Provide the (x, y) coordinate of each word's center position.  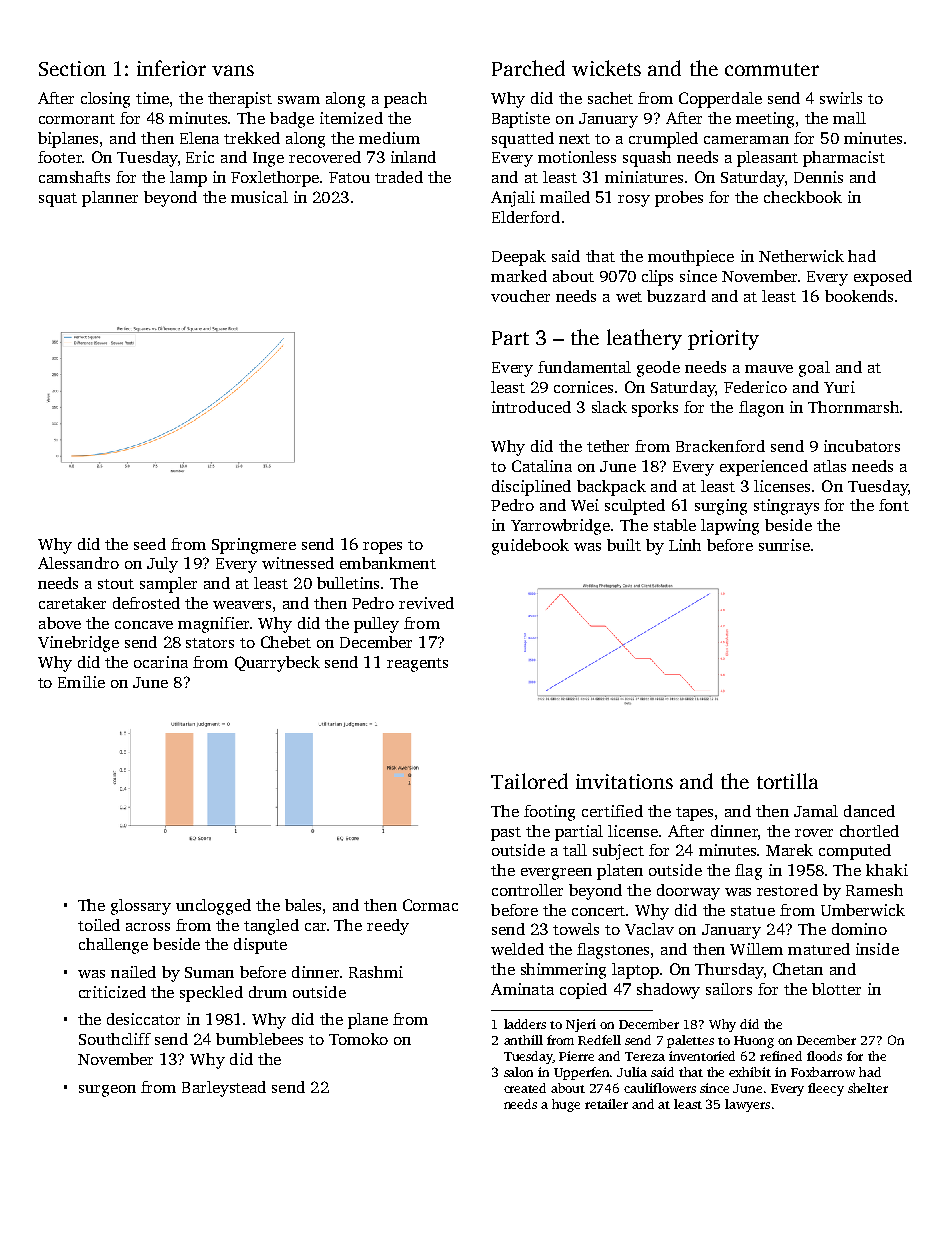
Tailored (529, 781)
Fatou (349, 177)
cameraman (746, 140)
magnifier (213, 625)
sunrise (784, 545)
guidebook (530, 547)
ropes (382, 548)
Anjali (513, 199)
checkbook (803, 197)
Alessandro (78, 563)
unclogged (213, 907)
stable (675, 525)
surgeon (107, 1091)
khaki (887, 870)
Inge (268, 159)
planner (110, 199)
